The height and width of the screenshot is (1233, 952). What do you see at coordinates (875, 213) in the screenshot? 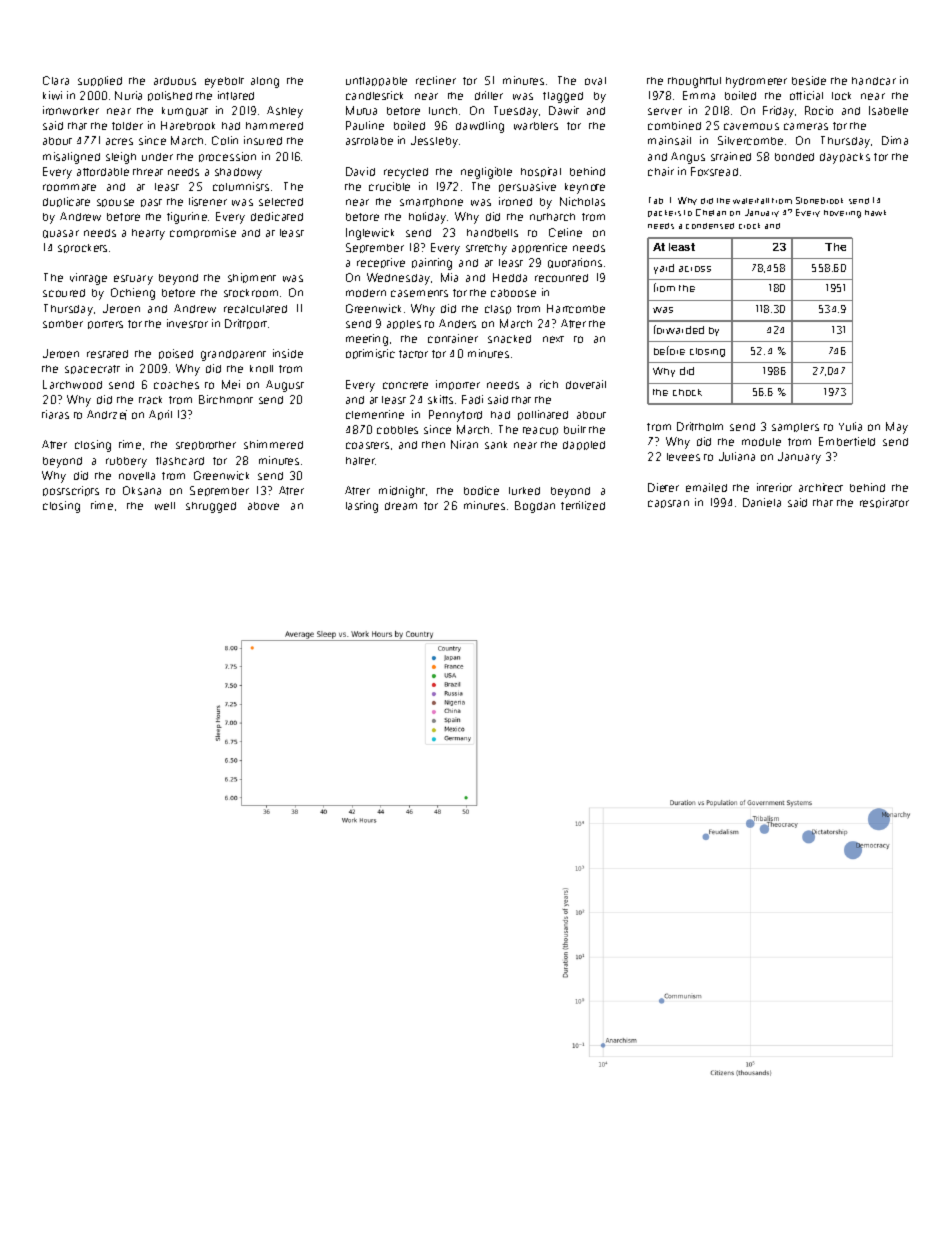
I see `hawk` at bounding box center [875, 213].
